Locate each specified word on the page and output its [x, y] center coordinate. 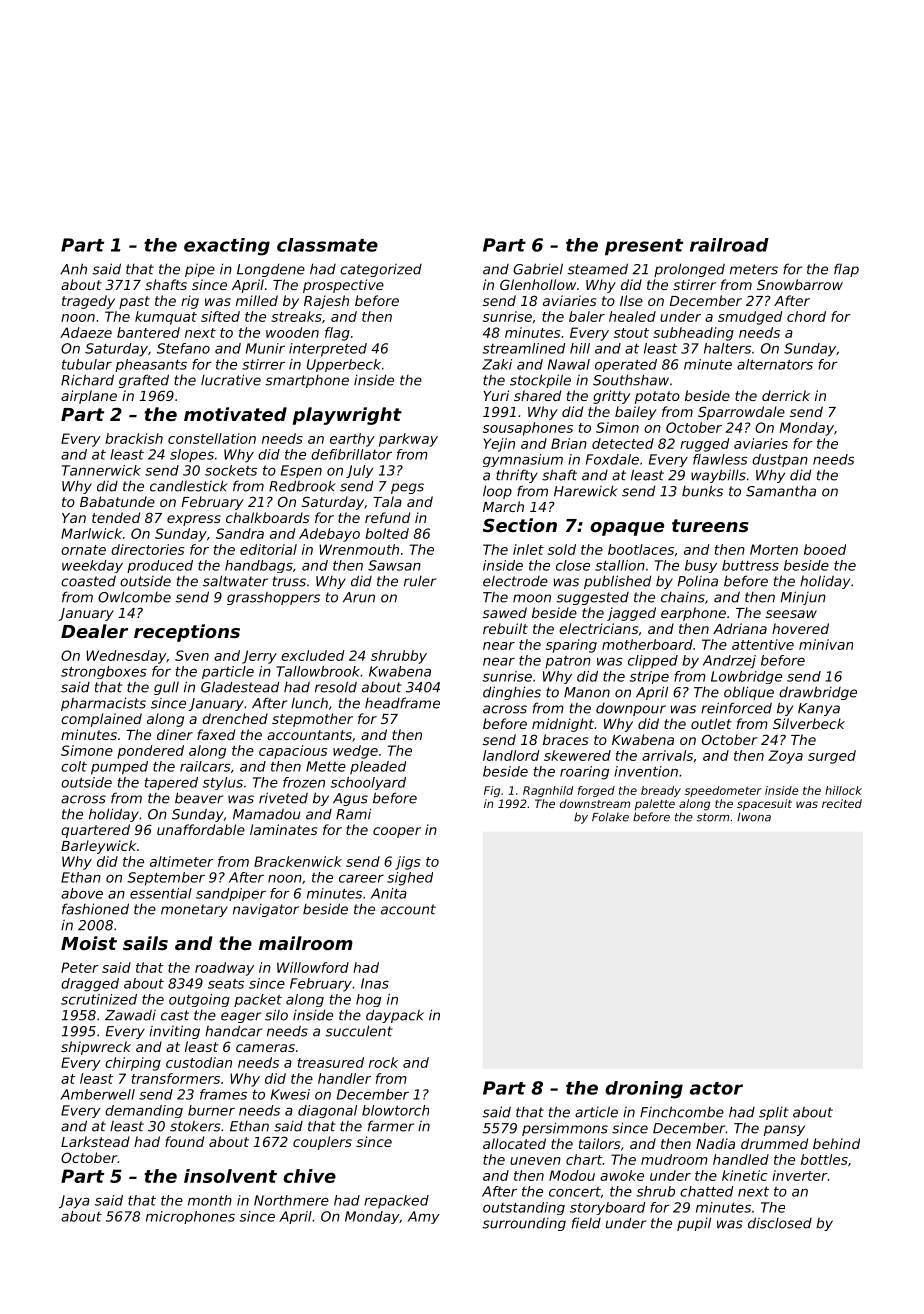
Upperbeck [344, 365]
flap [846, 270]
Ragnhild [548, 791]
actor [716, 1088]
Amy [424, 1217]
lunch [309, 703]
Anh [73, 269]
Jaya [74, 1202]
